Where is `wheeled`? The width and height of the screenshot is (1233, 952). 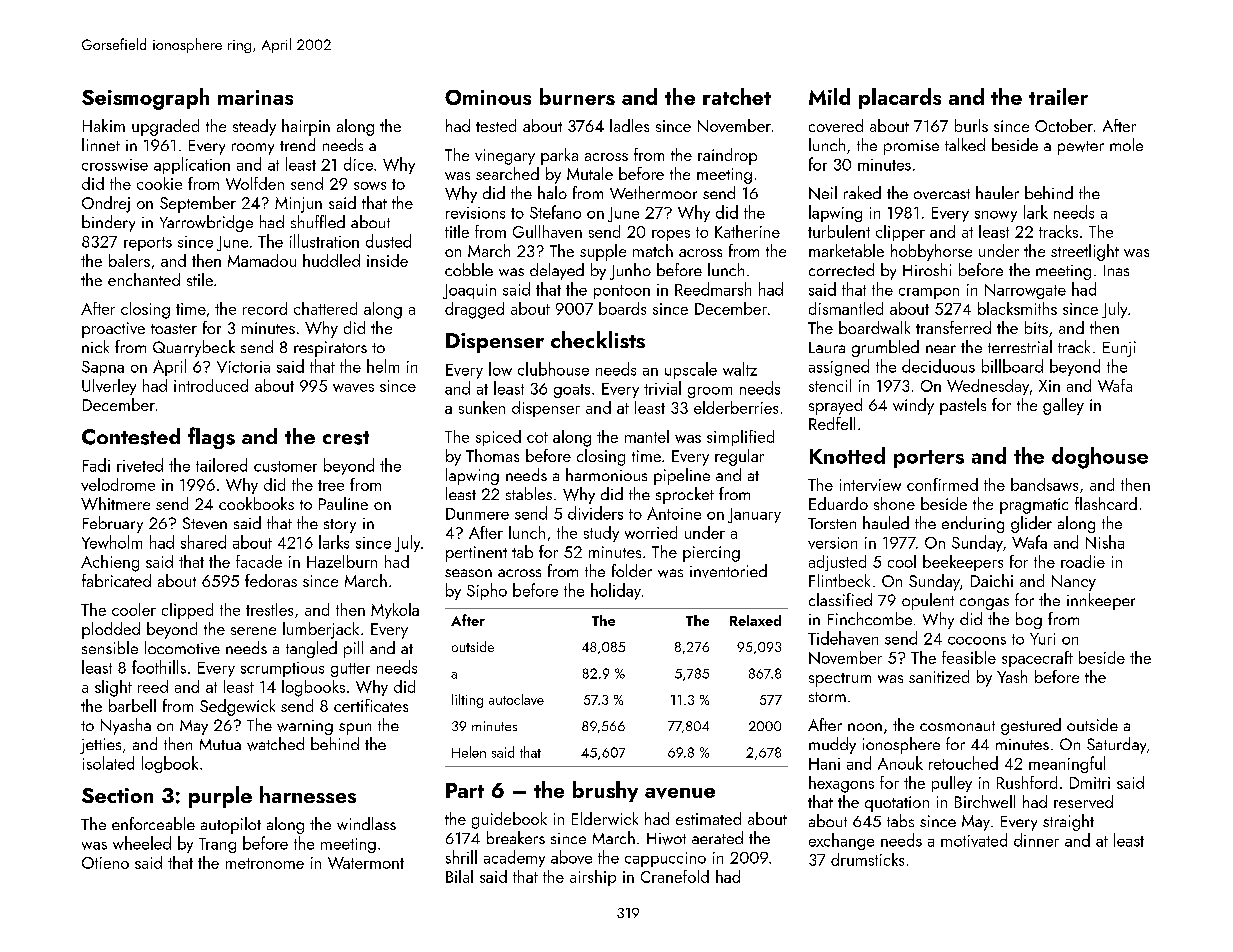 wheeled is located at coordinates (142, 843).
